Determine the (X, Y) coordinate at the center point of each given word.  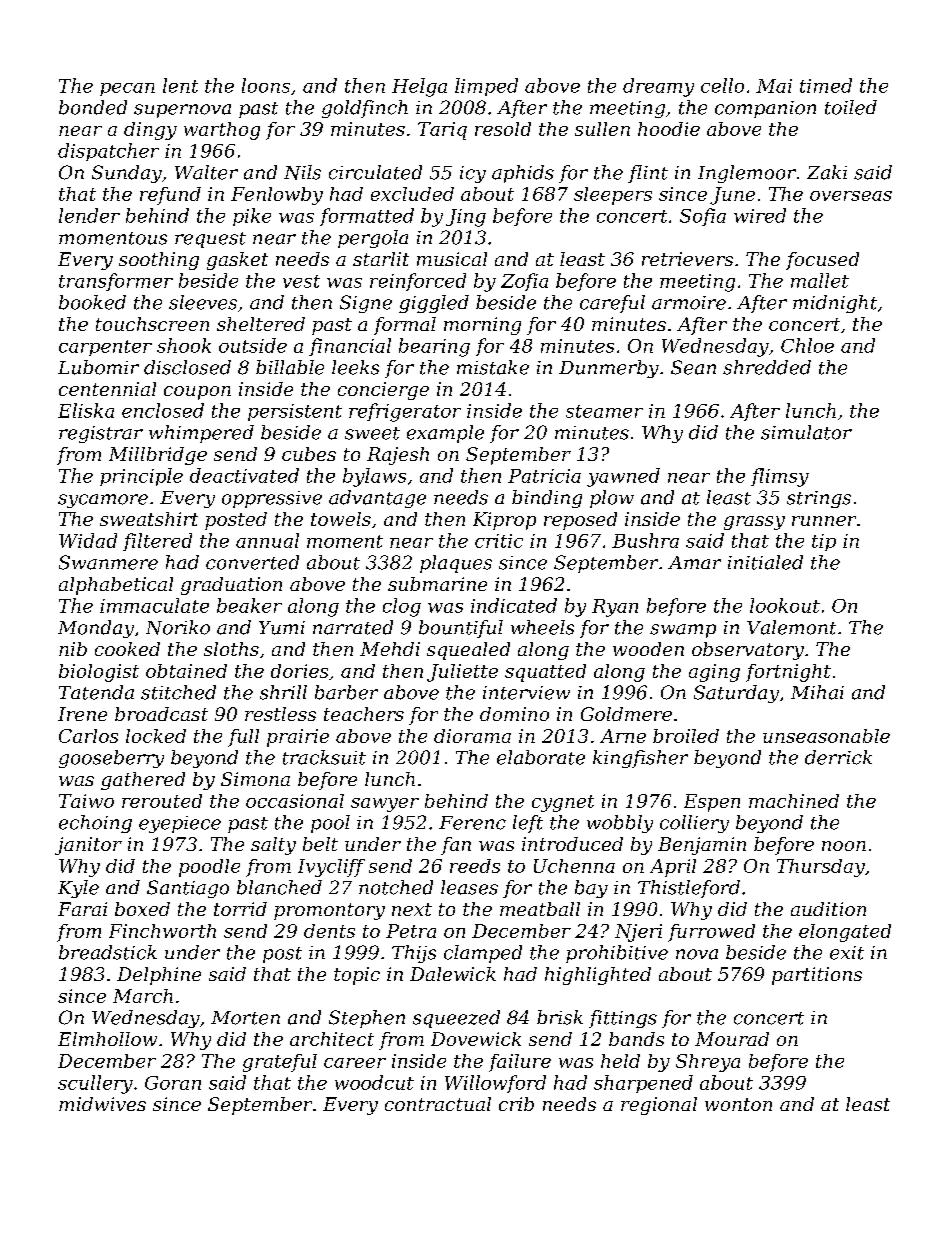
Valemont (791, 627)
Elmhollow (107, 1039)
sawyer (385, 805)
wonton (738, 1104)
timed (826, 85)
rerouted (162, 801)
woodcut (374, 1082)
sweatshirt (149, 519)
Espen (712, 803)
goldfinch (365, 109)
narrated (353, 627)
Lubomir (98, 367)
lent (180, 85)
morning (482, 326)
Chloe (807, 345)
